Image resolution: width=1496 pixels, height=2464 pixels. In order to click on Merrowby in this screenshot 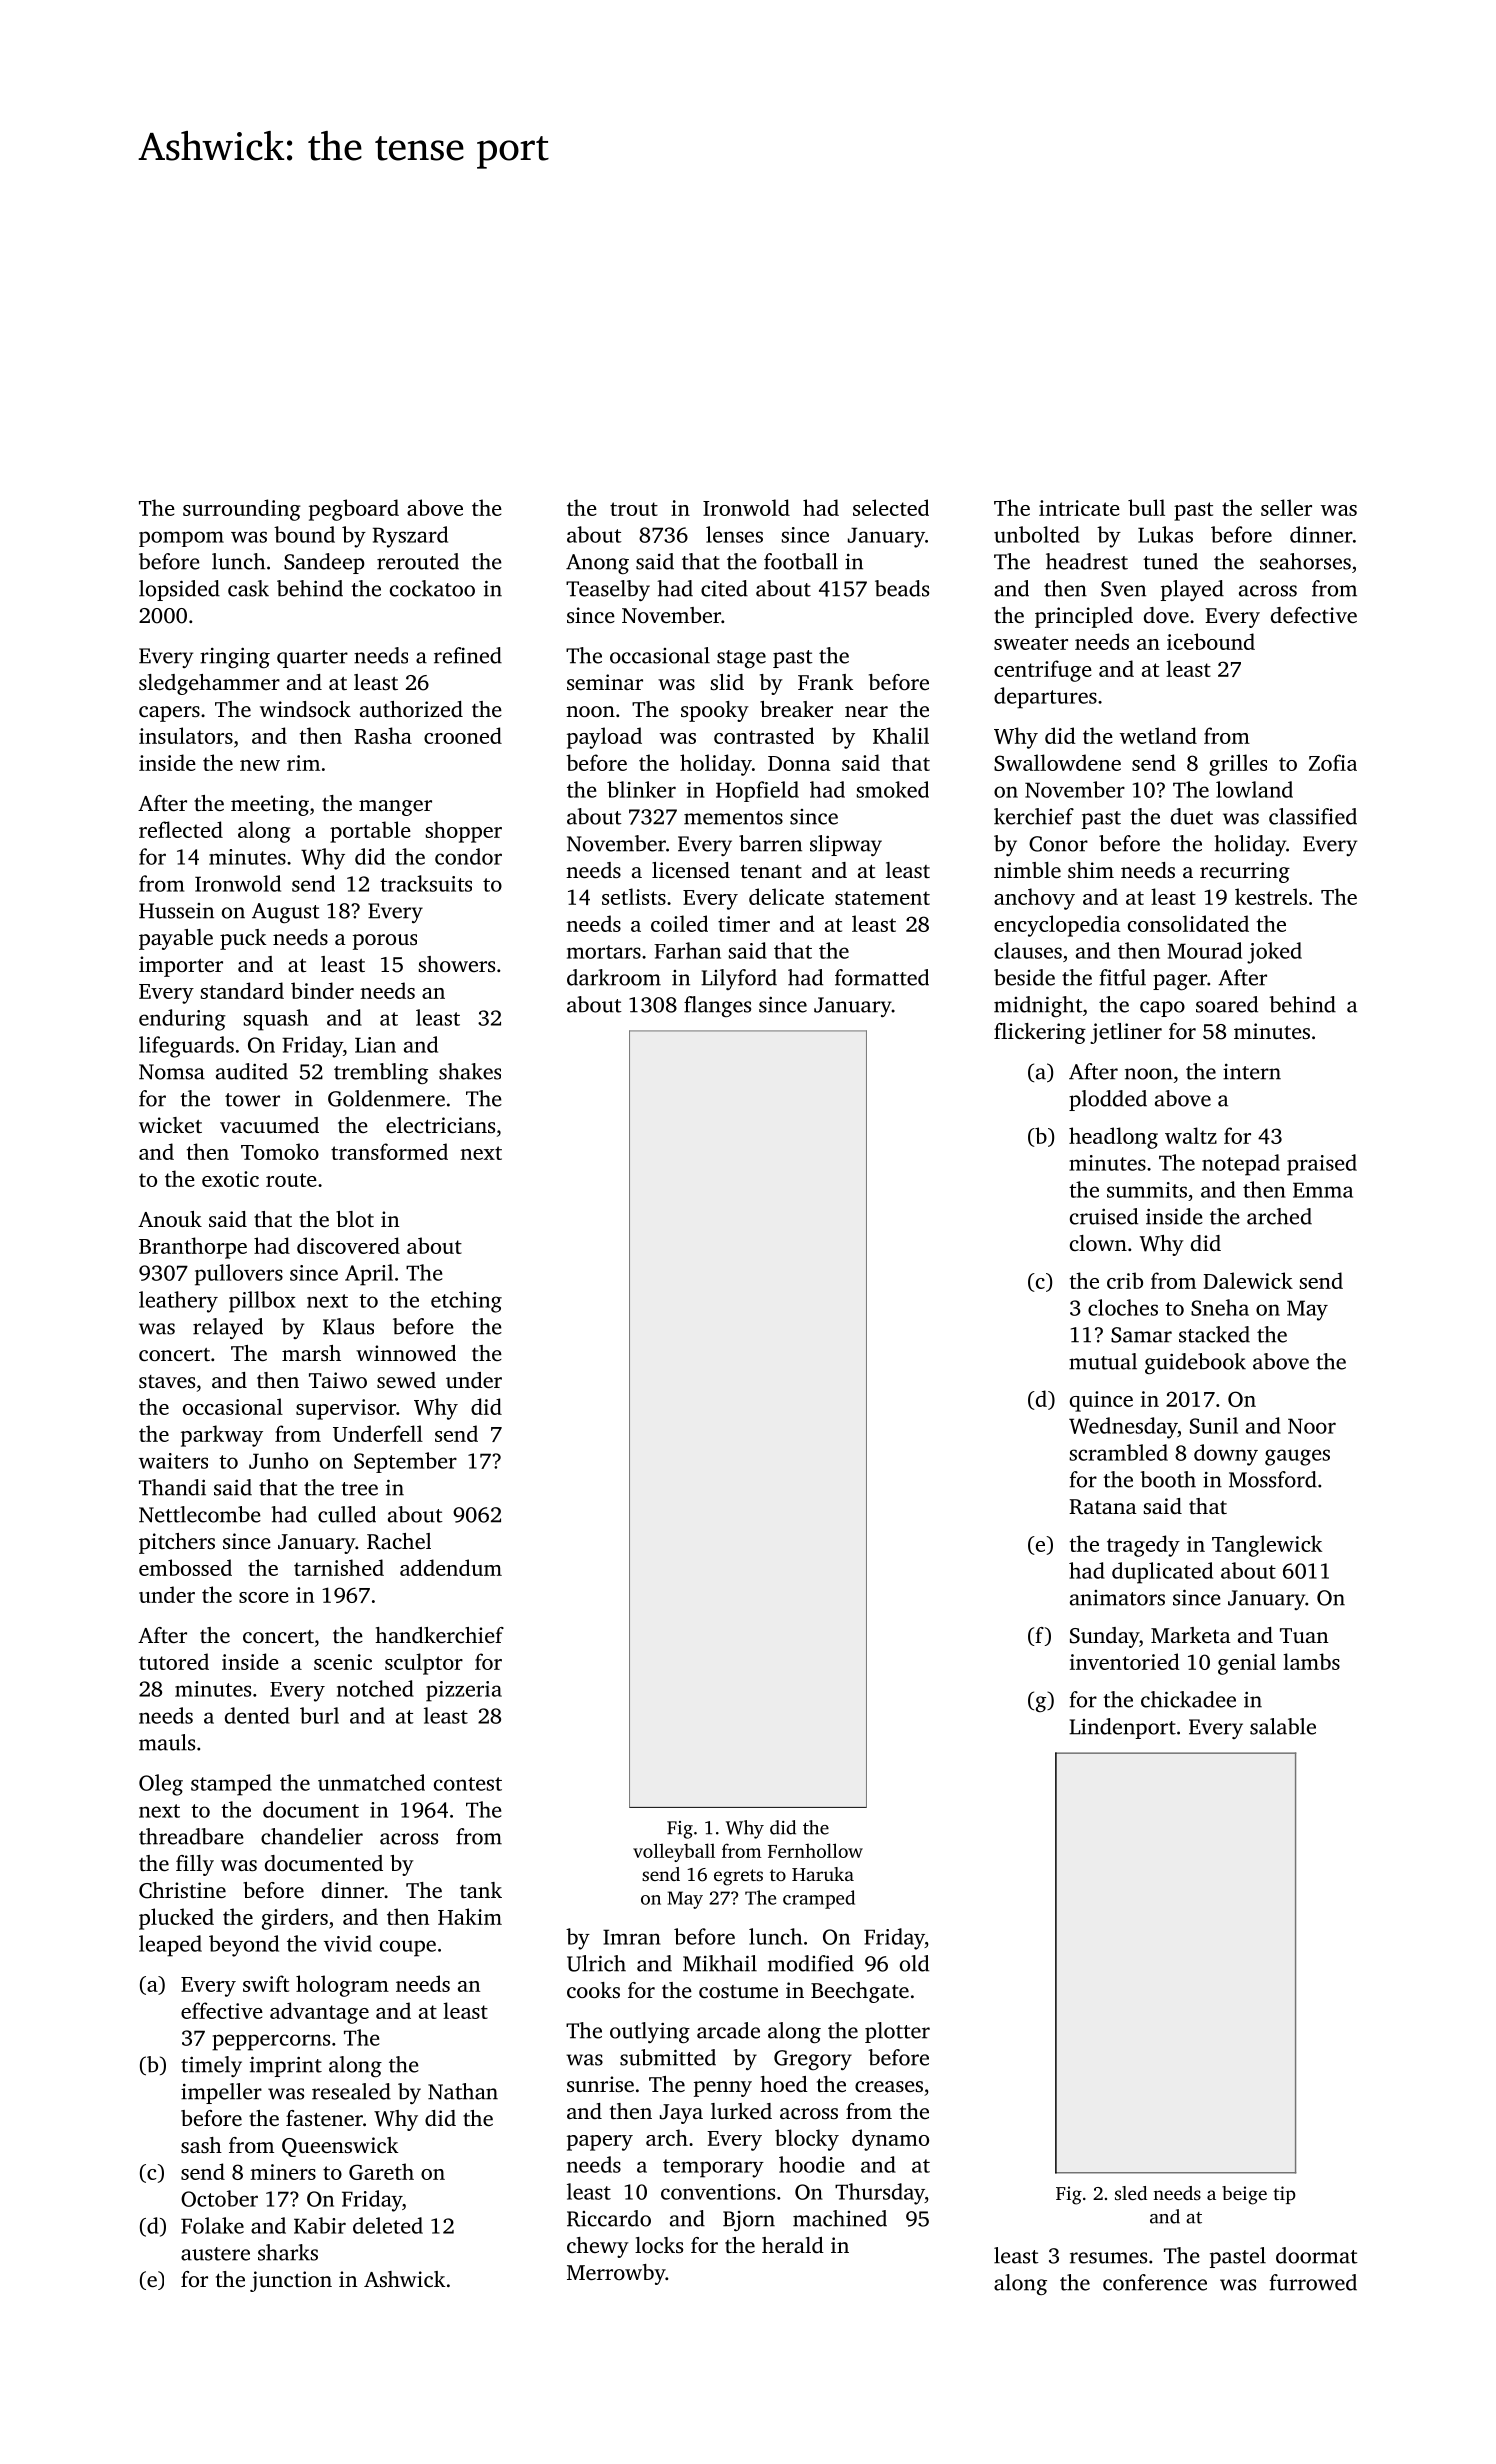, I will do `click(616, 2274)`.
